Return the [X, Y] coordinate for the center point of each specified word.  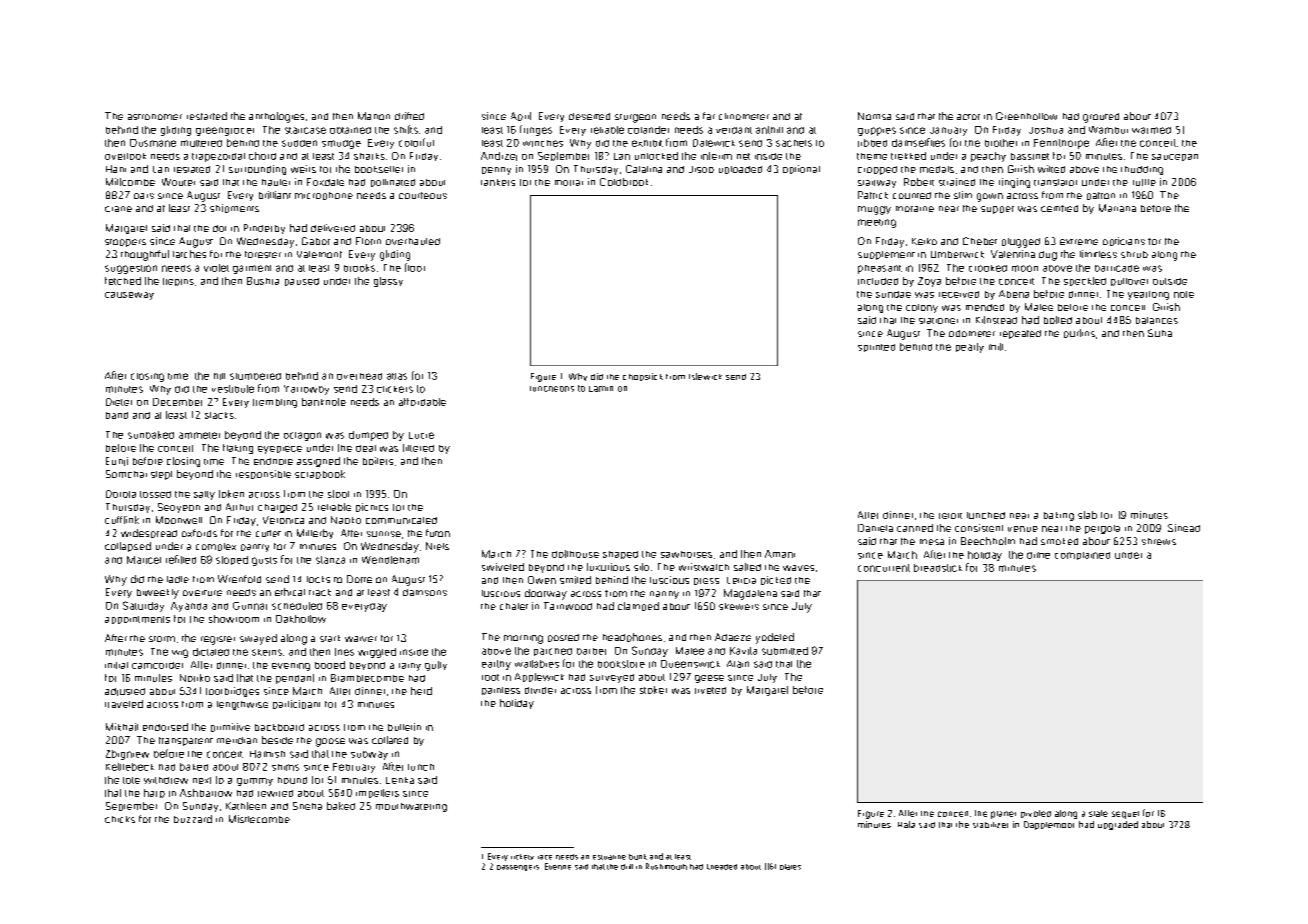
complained [1082, 556]
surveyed [612, 678]
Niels [437, 546]
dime [1038, 555]
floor [415, 267]
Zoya [929, 282]
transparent [186, 741]
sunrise [384, 534]
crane [118, 209]
